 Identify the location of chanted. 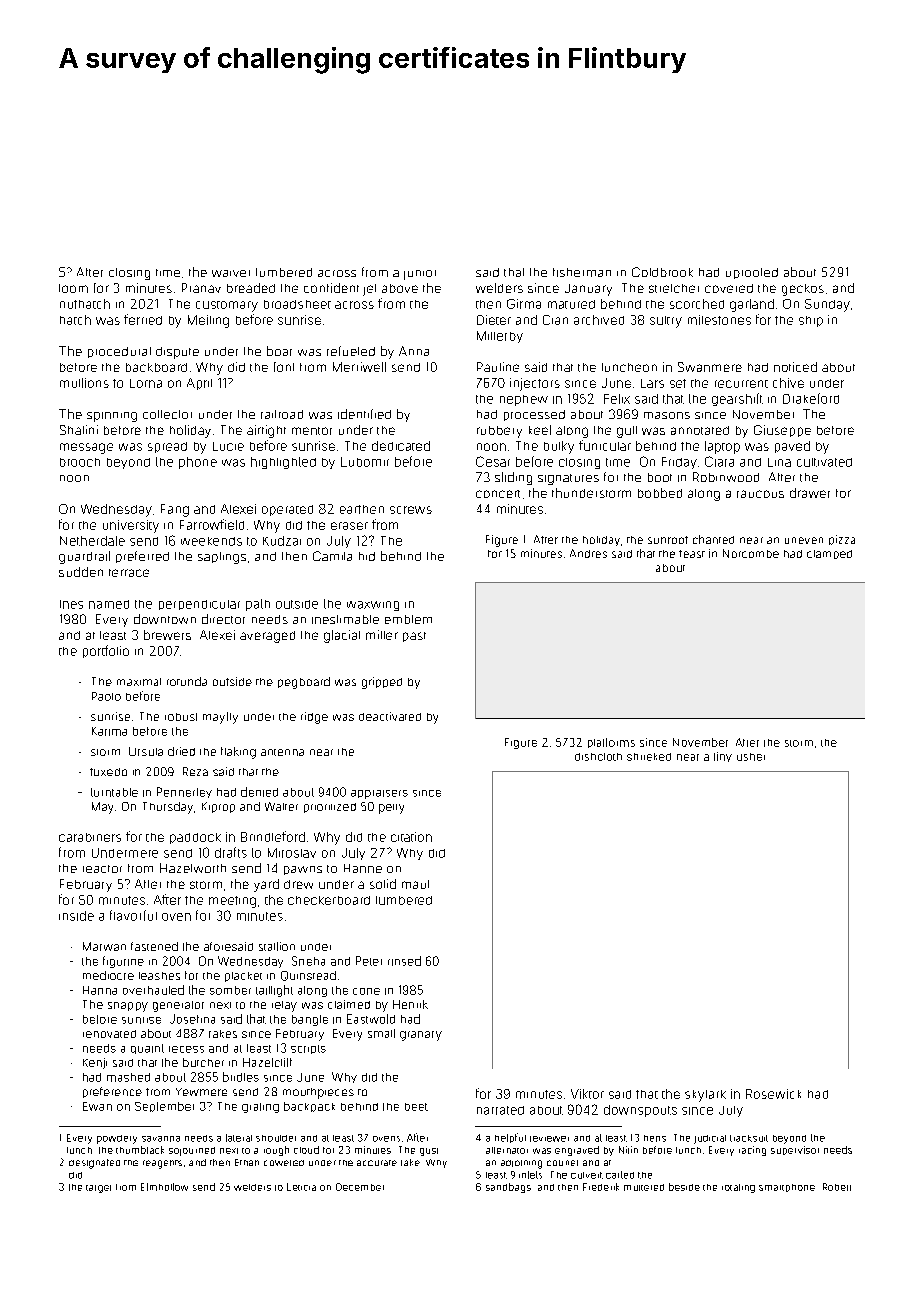
(713, 539).
